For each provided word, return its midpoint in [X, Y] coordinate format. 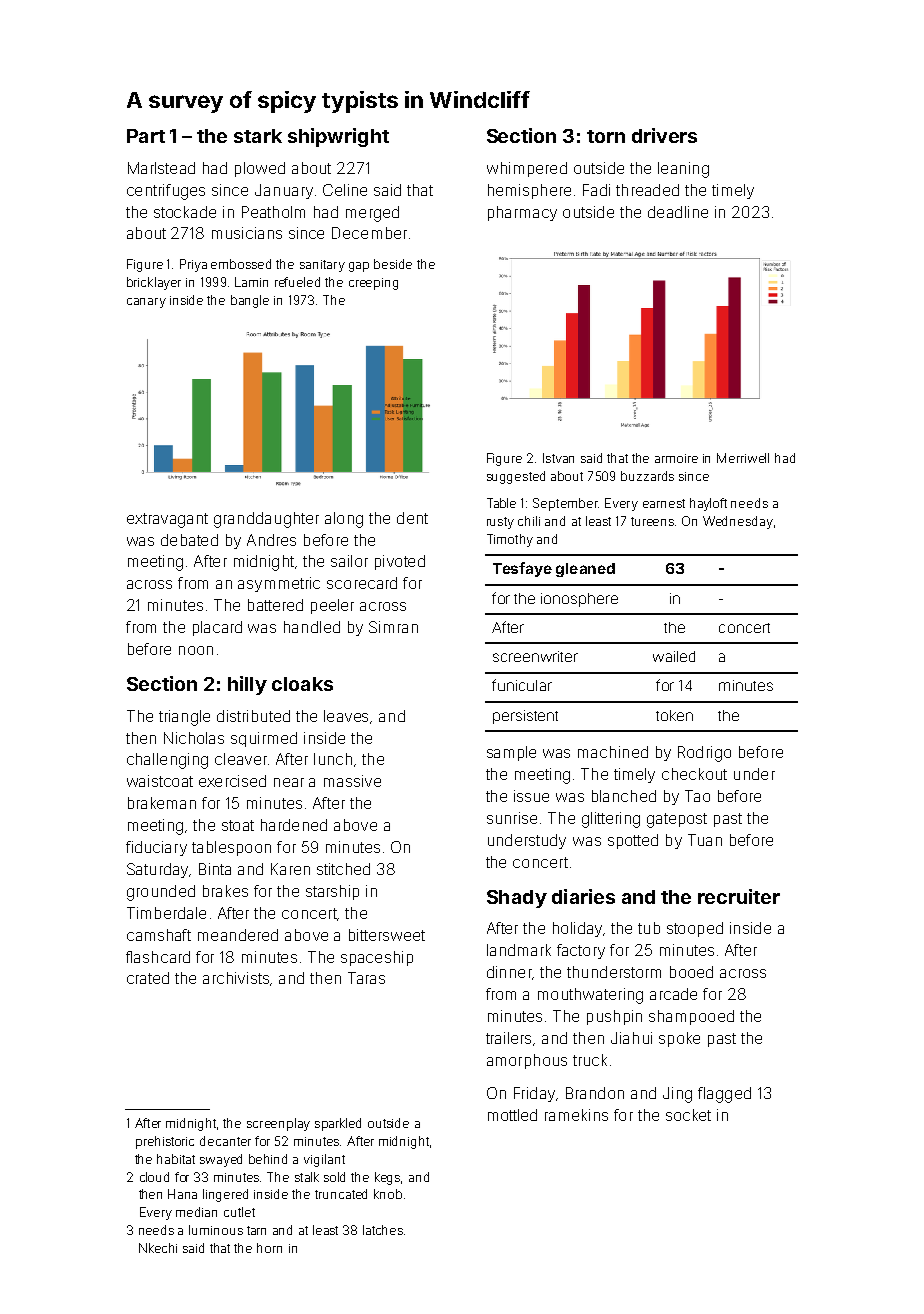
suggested [516, 477]
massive [352, 781]
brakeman [162, 803]
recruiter [739, 896]
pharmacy [522, 213]
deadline [678, 212]
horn [269, 1248]
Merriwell [743, 458]
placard [217, 628]
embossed [241, 264]
